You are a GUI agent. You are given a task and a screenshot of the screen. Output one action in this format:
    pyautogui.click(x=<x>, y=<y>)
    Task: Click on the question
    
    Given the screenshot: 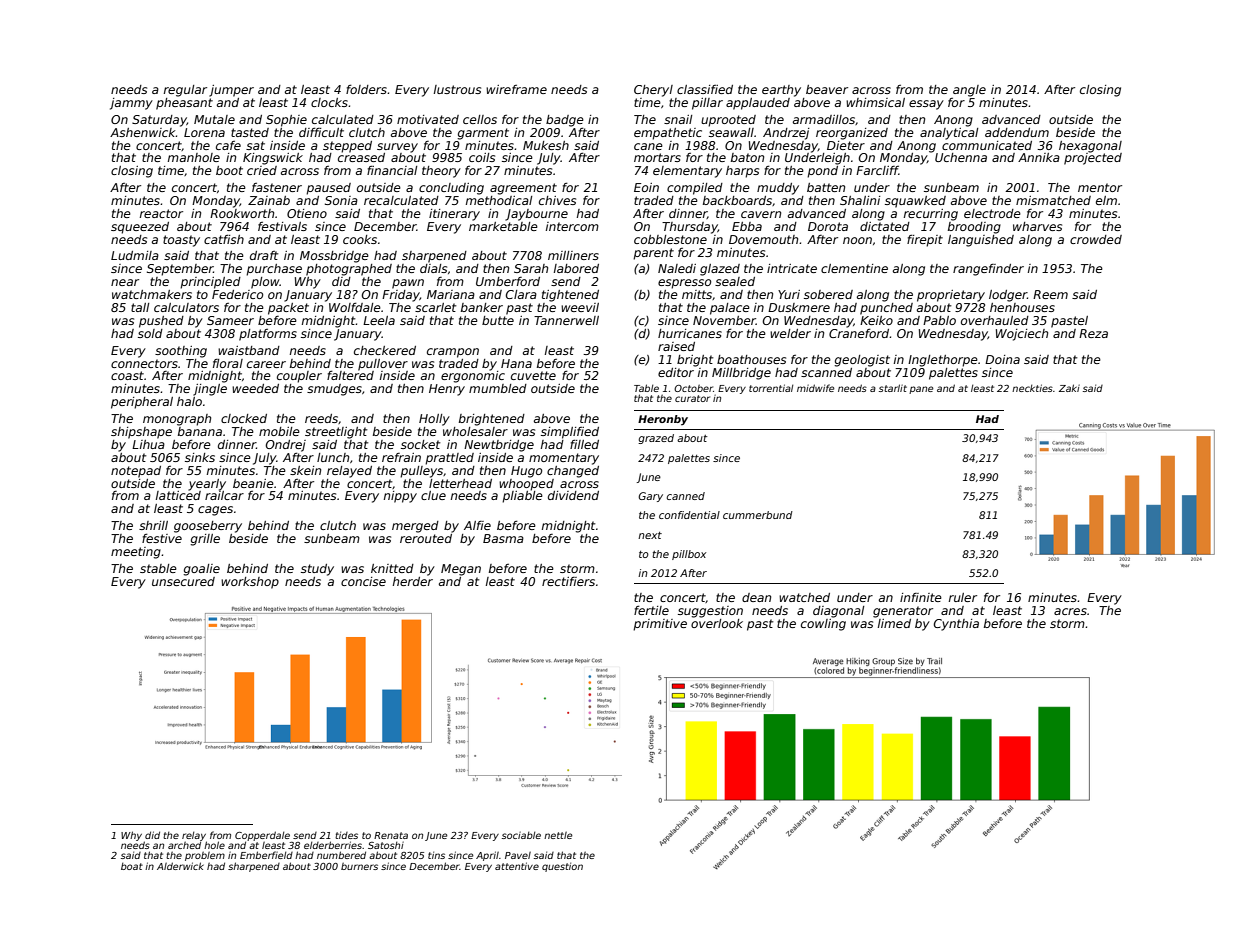 What is the action you would take?
    pyautogui.click(x=562, y=867)
